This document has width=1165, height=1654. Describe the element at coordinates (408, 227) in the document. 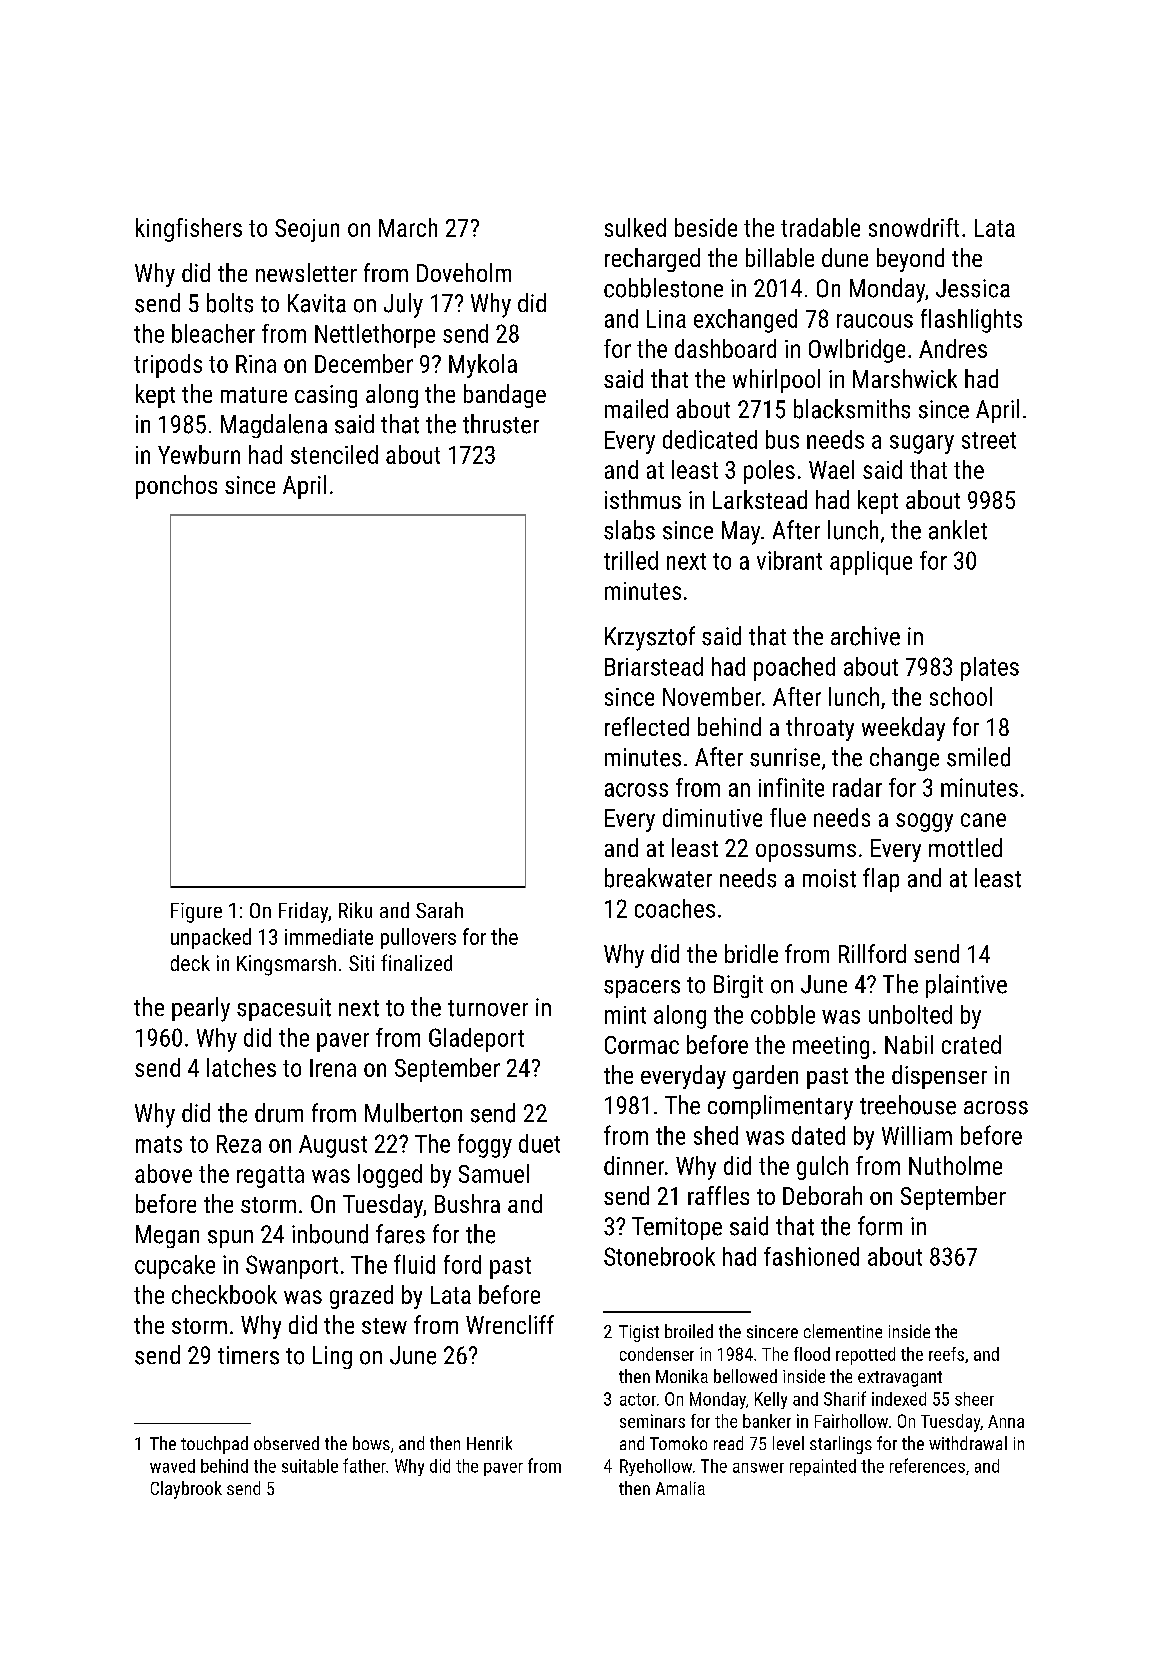

I see `March` at that location.
